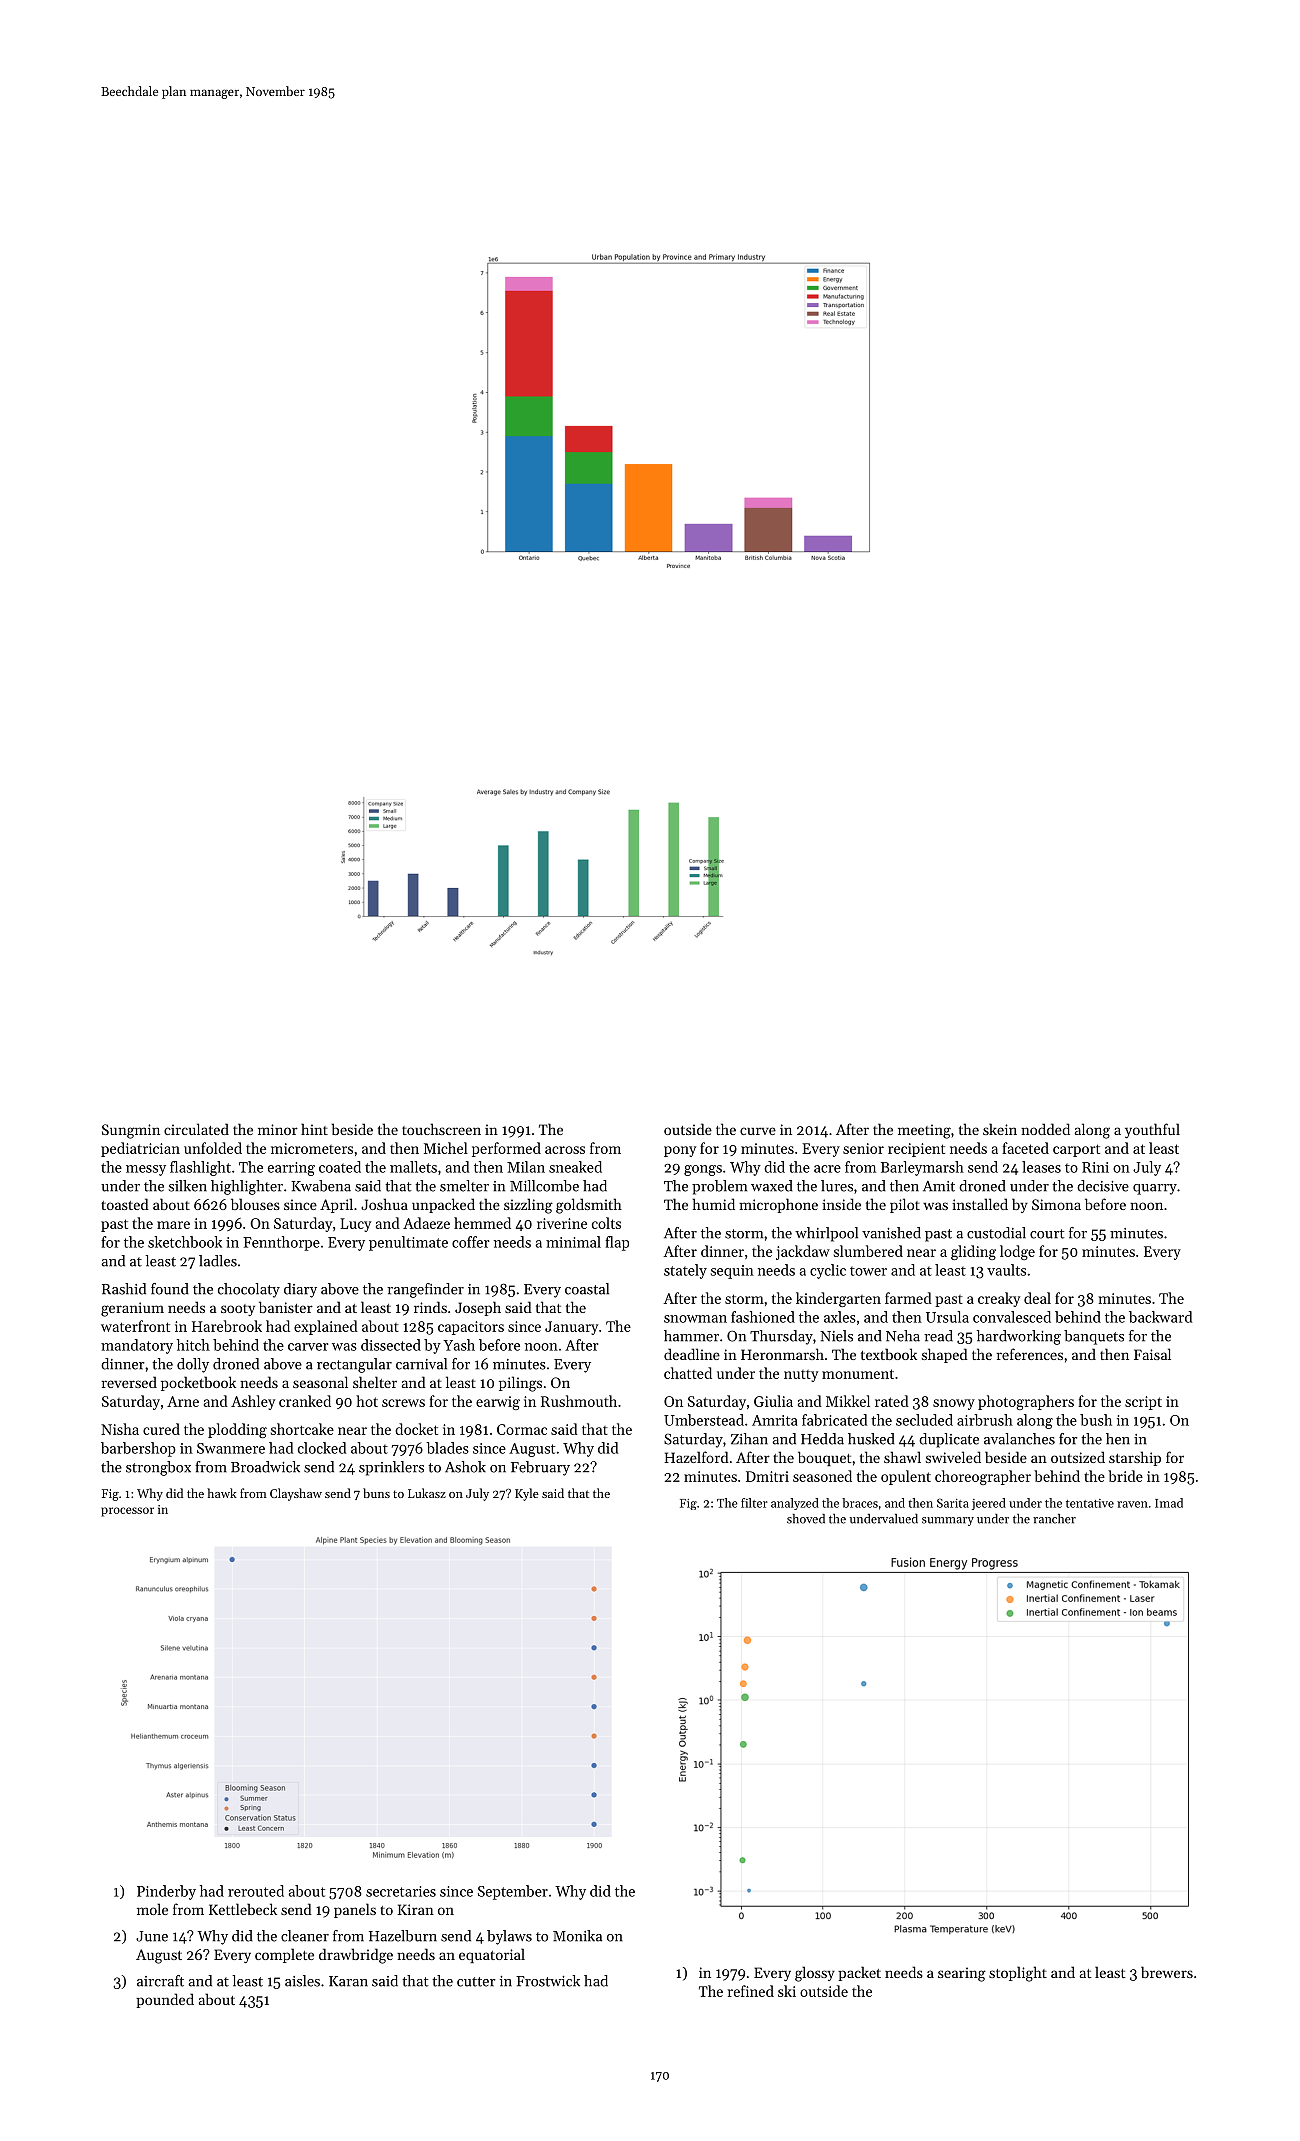  Describe the element at coordinates (305, 1936) in the image. I see `cleaner` at that location.
